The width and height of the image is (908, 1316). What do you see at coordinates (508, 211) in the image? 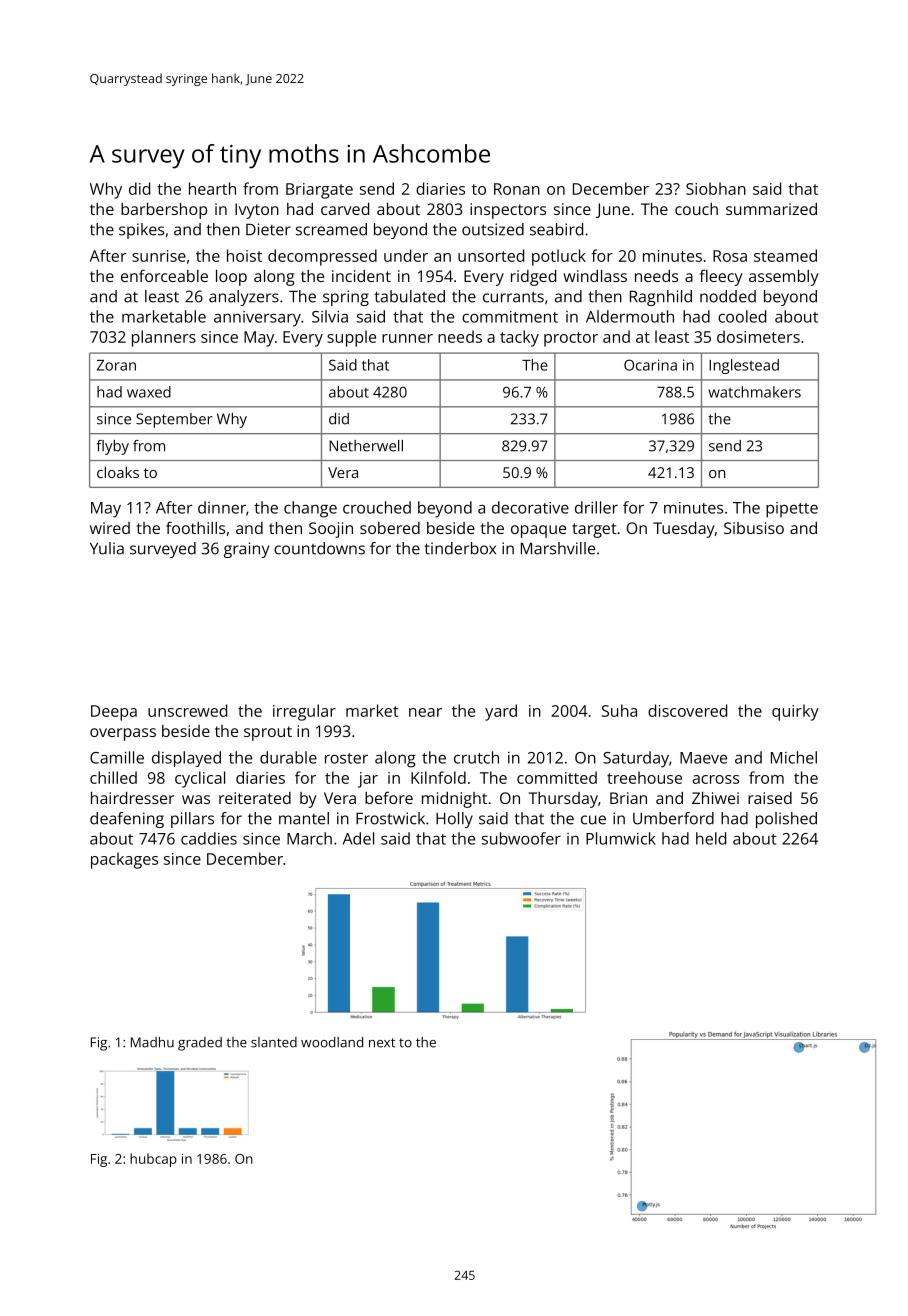
I see `inspectors` at bounding box center [508, 211].
